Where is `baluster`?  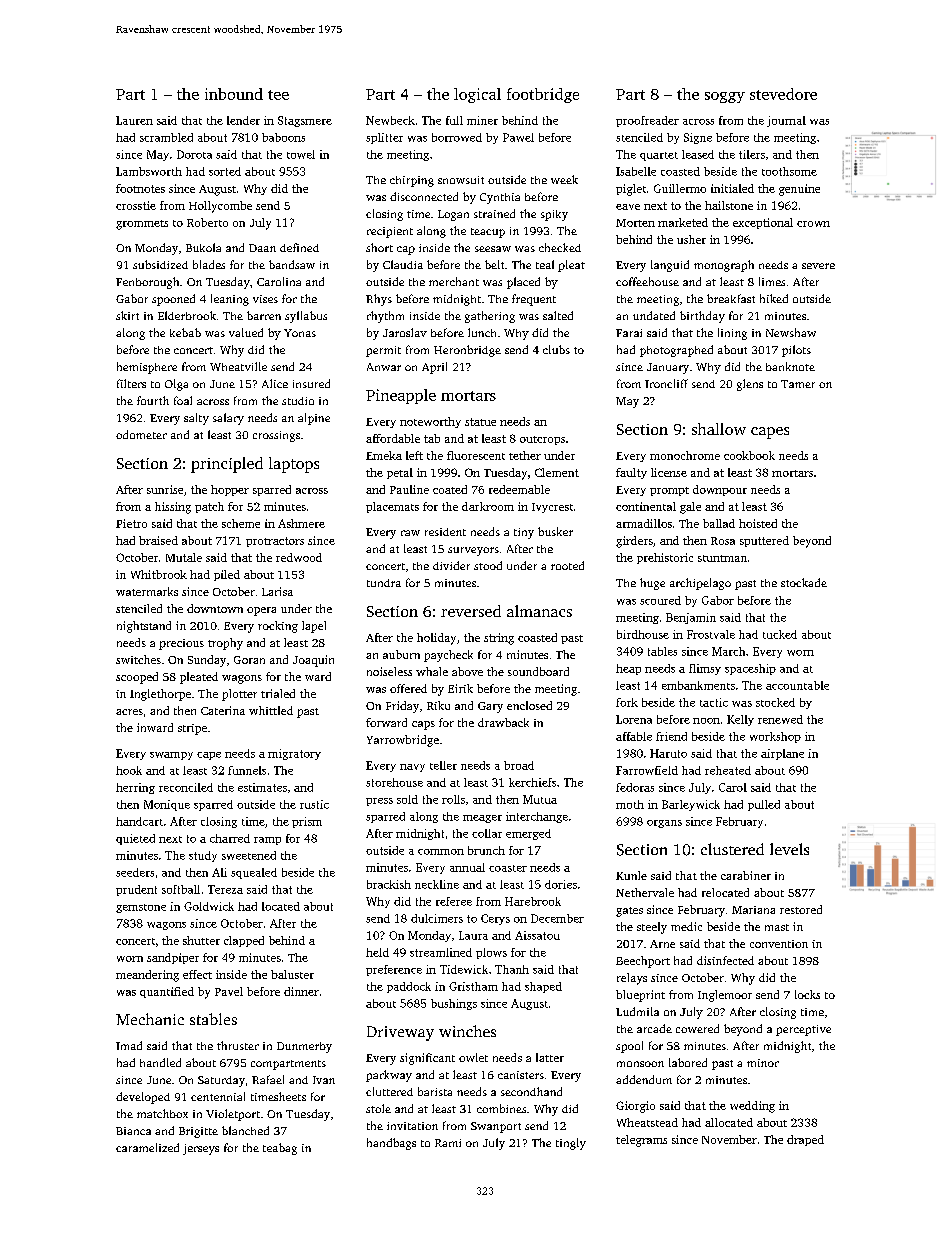
baluster is located at coordinates (292, 974).
